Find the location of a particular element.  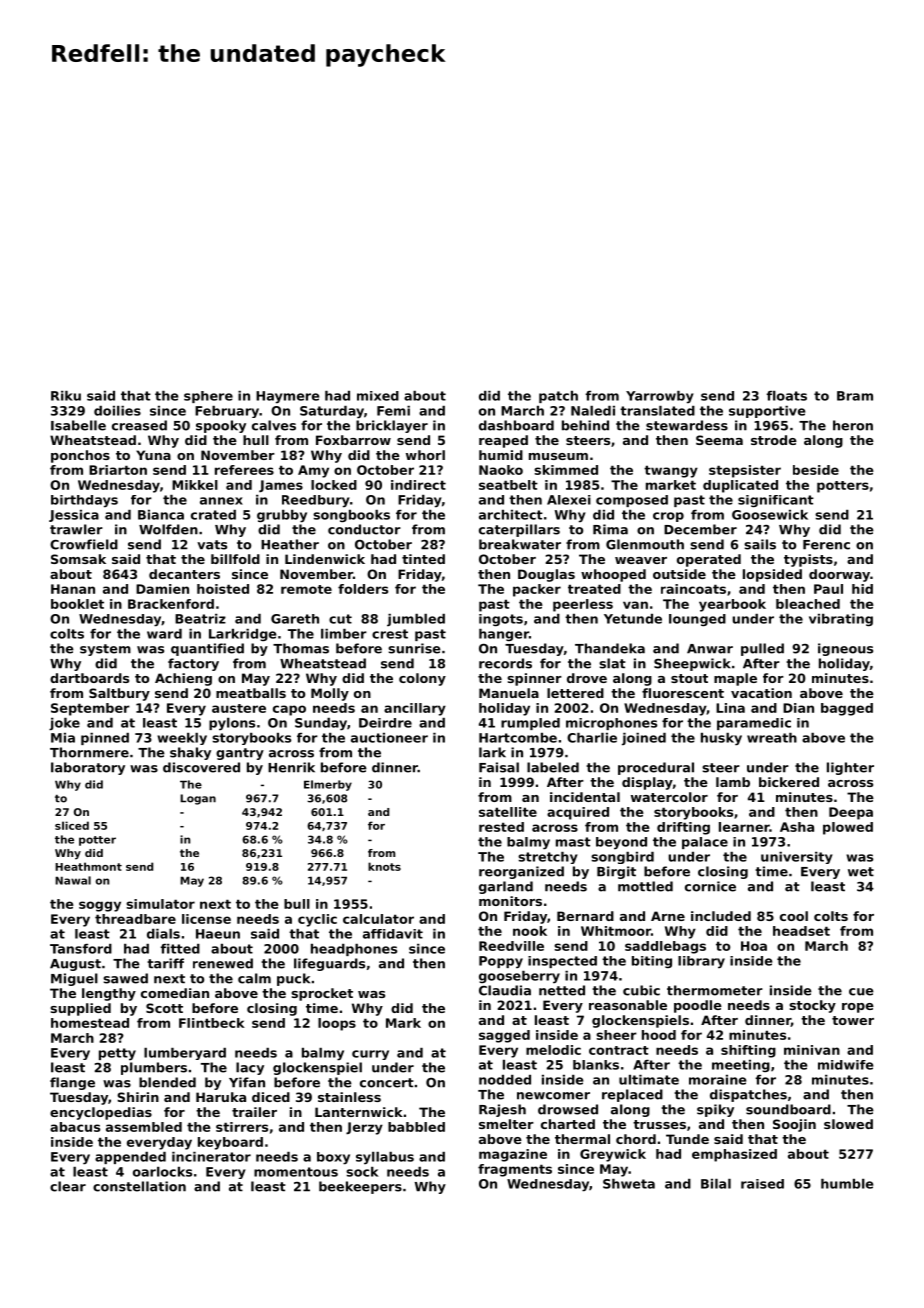

sliced is located at coordinates (72, 825).
